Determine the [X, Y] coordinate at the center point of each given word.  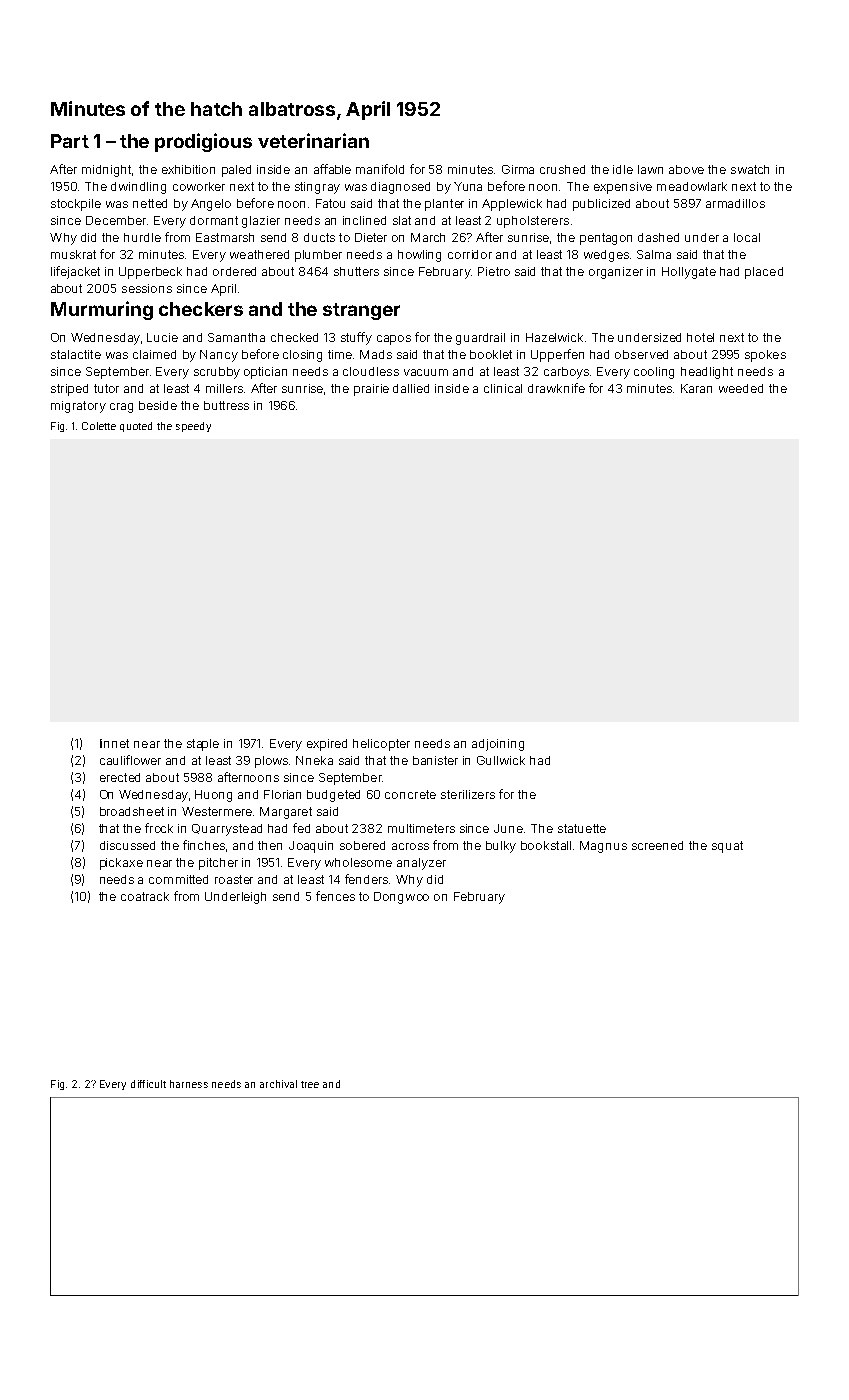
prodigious [203, 142]
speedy [193, 427]
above [686, 169]
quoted [136, 427]
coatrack [145, 896]
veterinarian [313, 140]
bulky [501, 847]
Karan [696, 388]
